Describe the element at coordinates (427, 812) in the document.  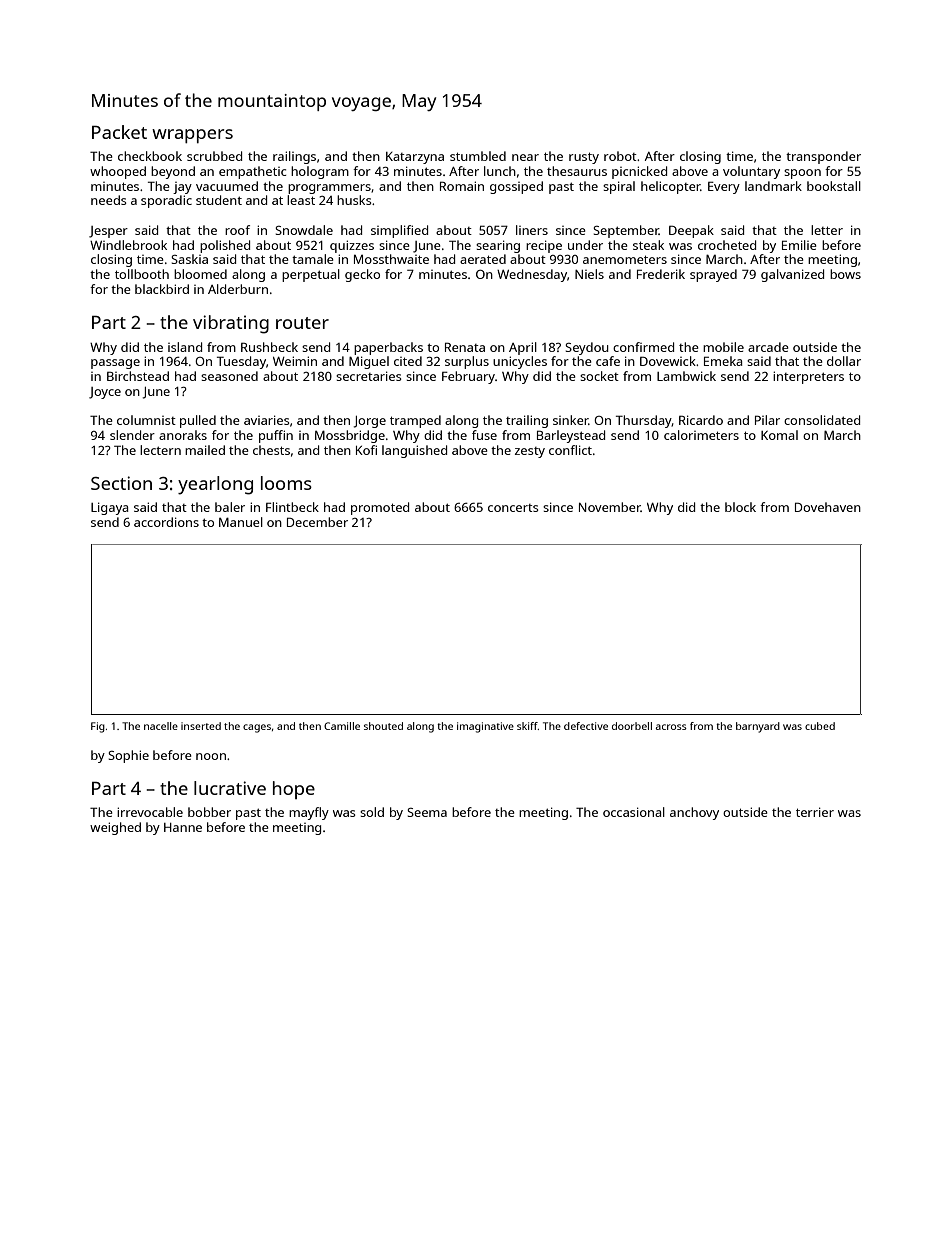
I see `Seema` at that location.
